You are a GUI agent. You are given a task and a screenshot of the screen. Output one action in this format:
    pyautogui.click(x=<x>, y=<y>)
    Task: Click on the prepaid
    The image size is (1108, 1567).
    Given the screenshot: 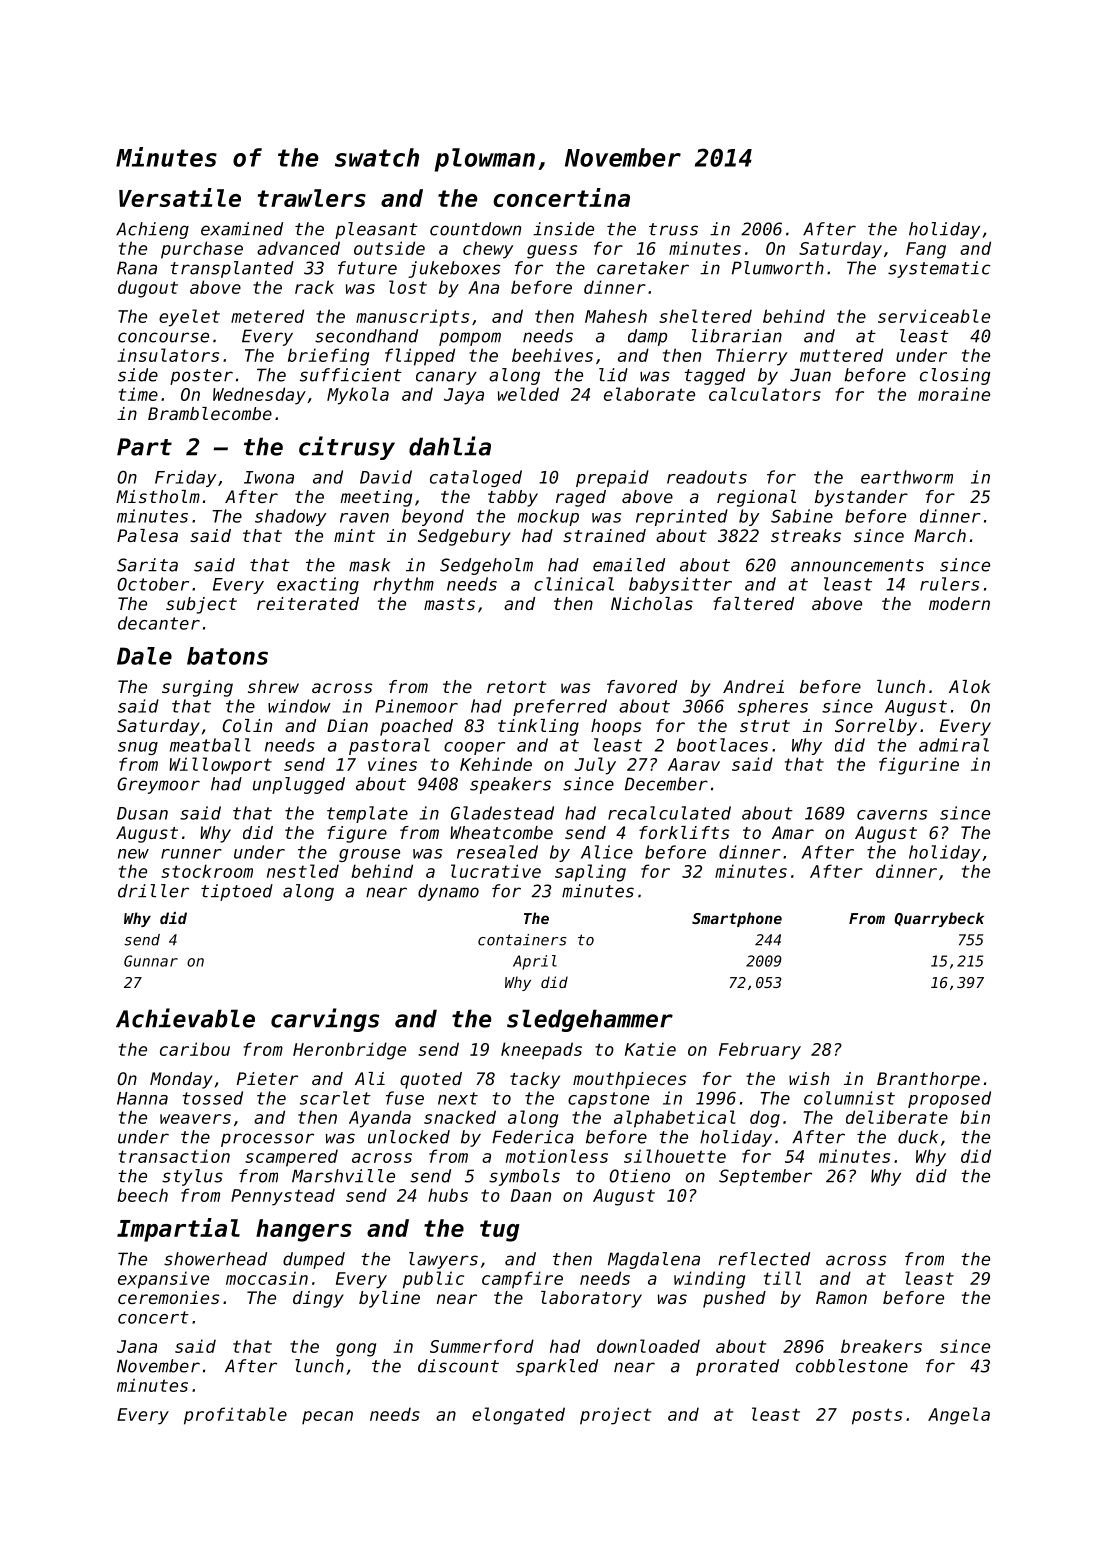 What is the action you would take?
    pyautogui.click(x=612, y=478)
